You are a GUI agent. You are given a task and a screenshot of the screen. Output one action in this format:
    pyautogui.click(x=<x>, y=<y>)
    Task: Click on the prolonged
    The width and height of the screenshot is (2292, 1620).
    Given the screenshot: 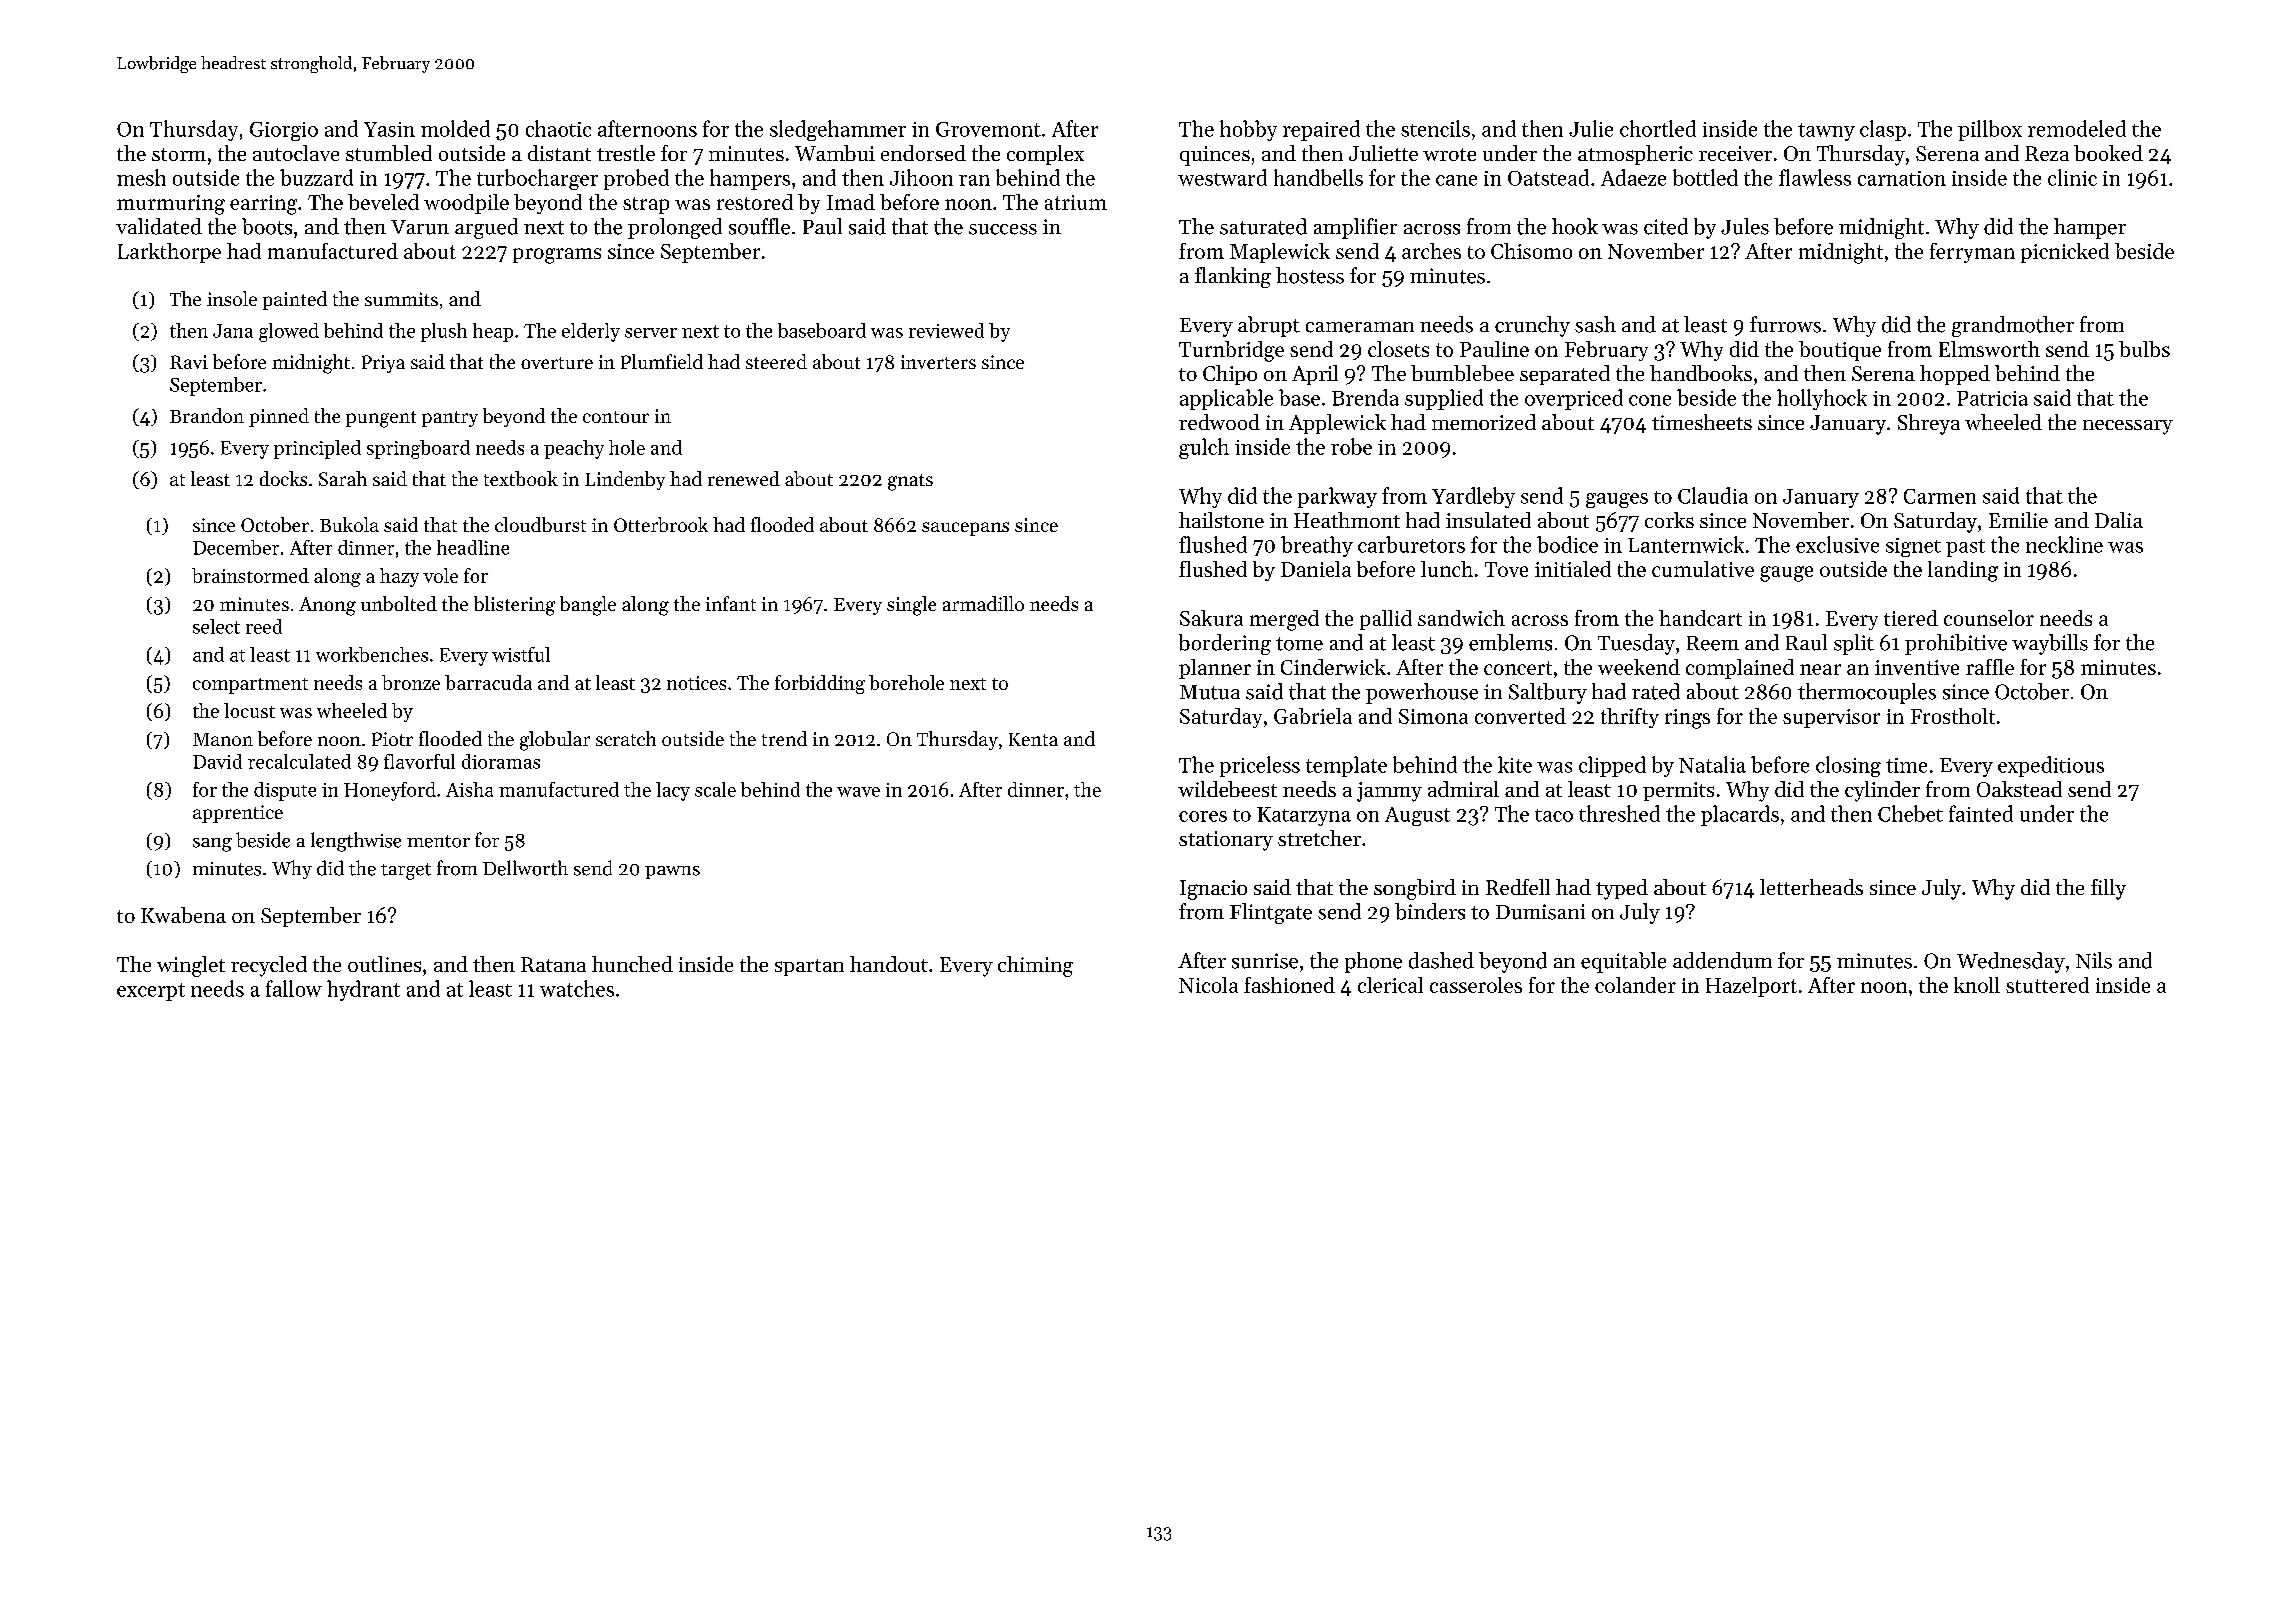 What is the action you would take?
    pyautogui.click(x=675, y=228)
